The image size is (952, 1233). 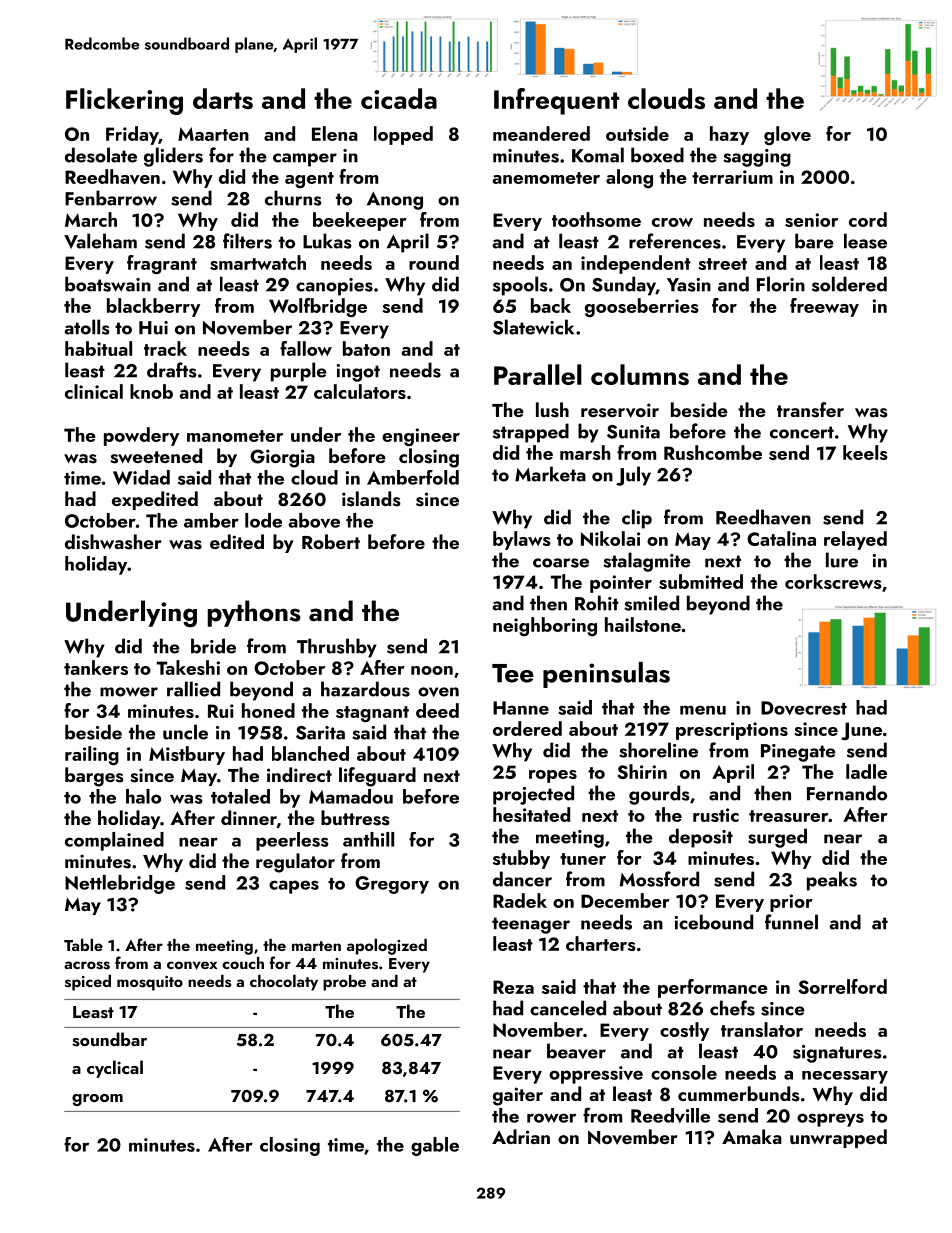 I want to click on Dovecrest, so click(x=804, y=708).
